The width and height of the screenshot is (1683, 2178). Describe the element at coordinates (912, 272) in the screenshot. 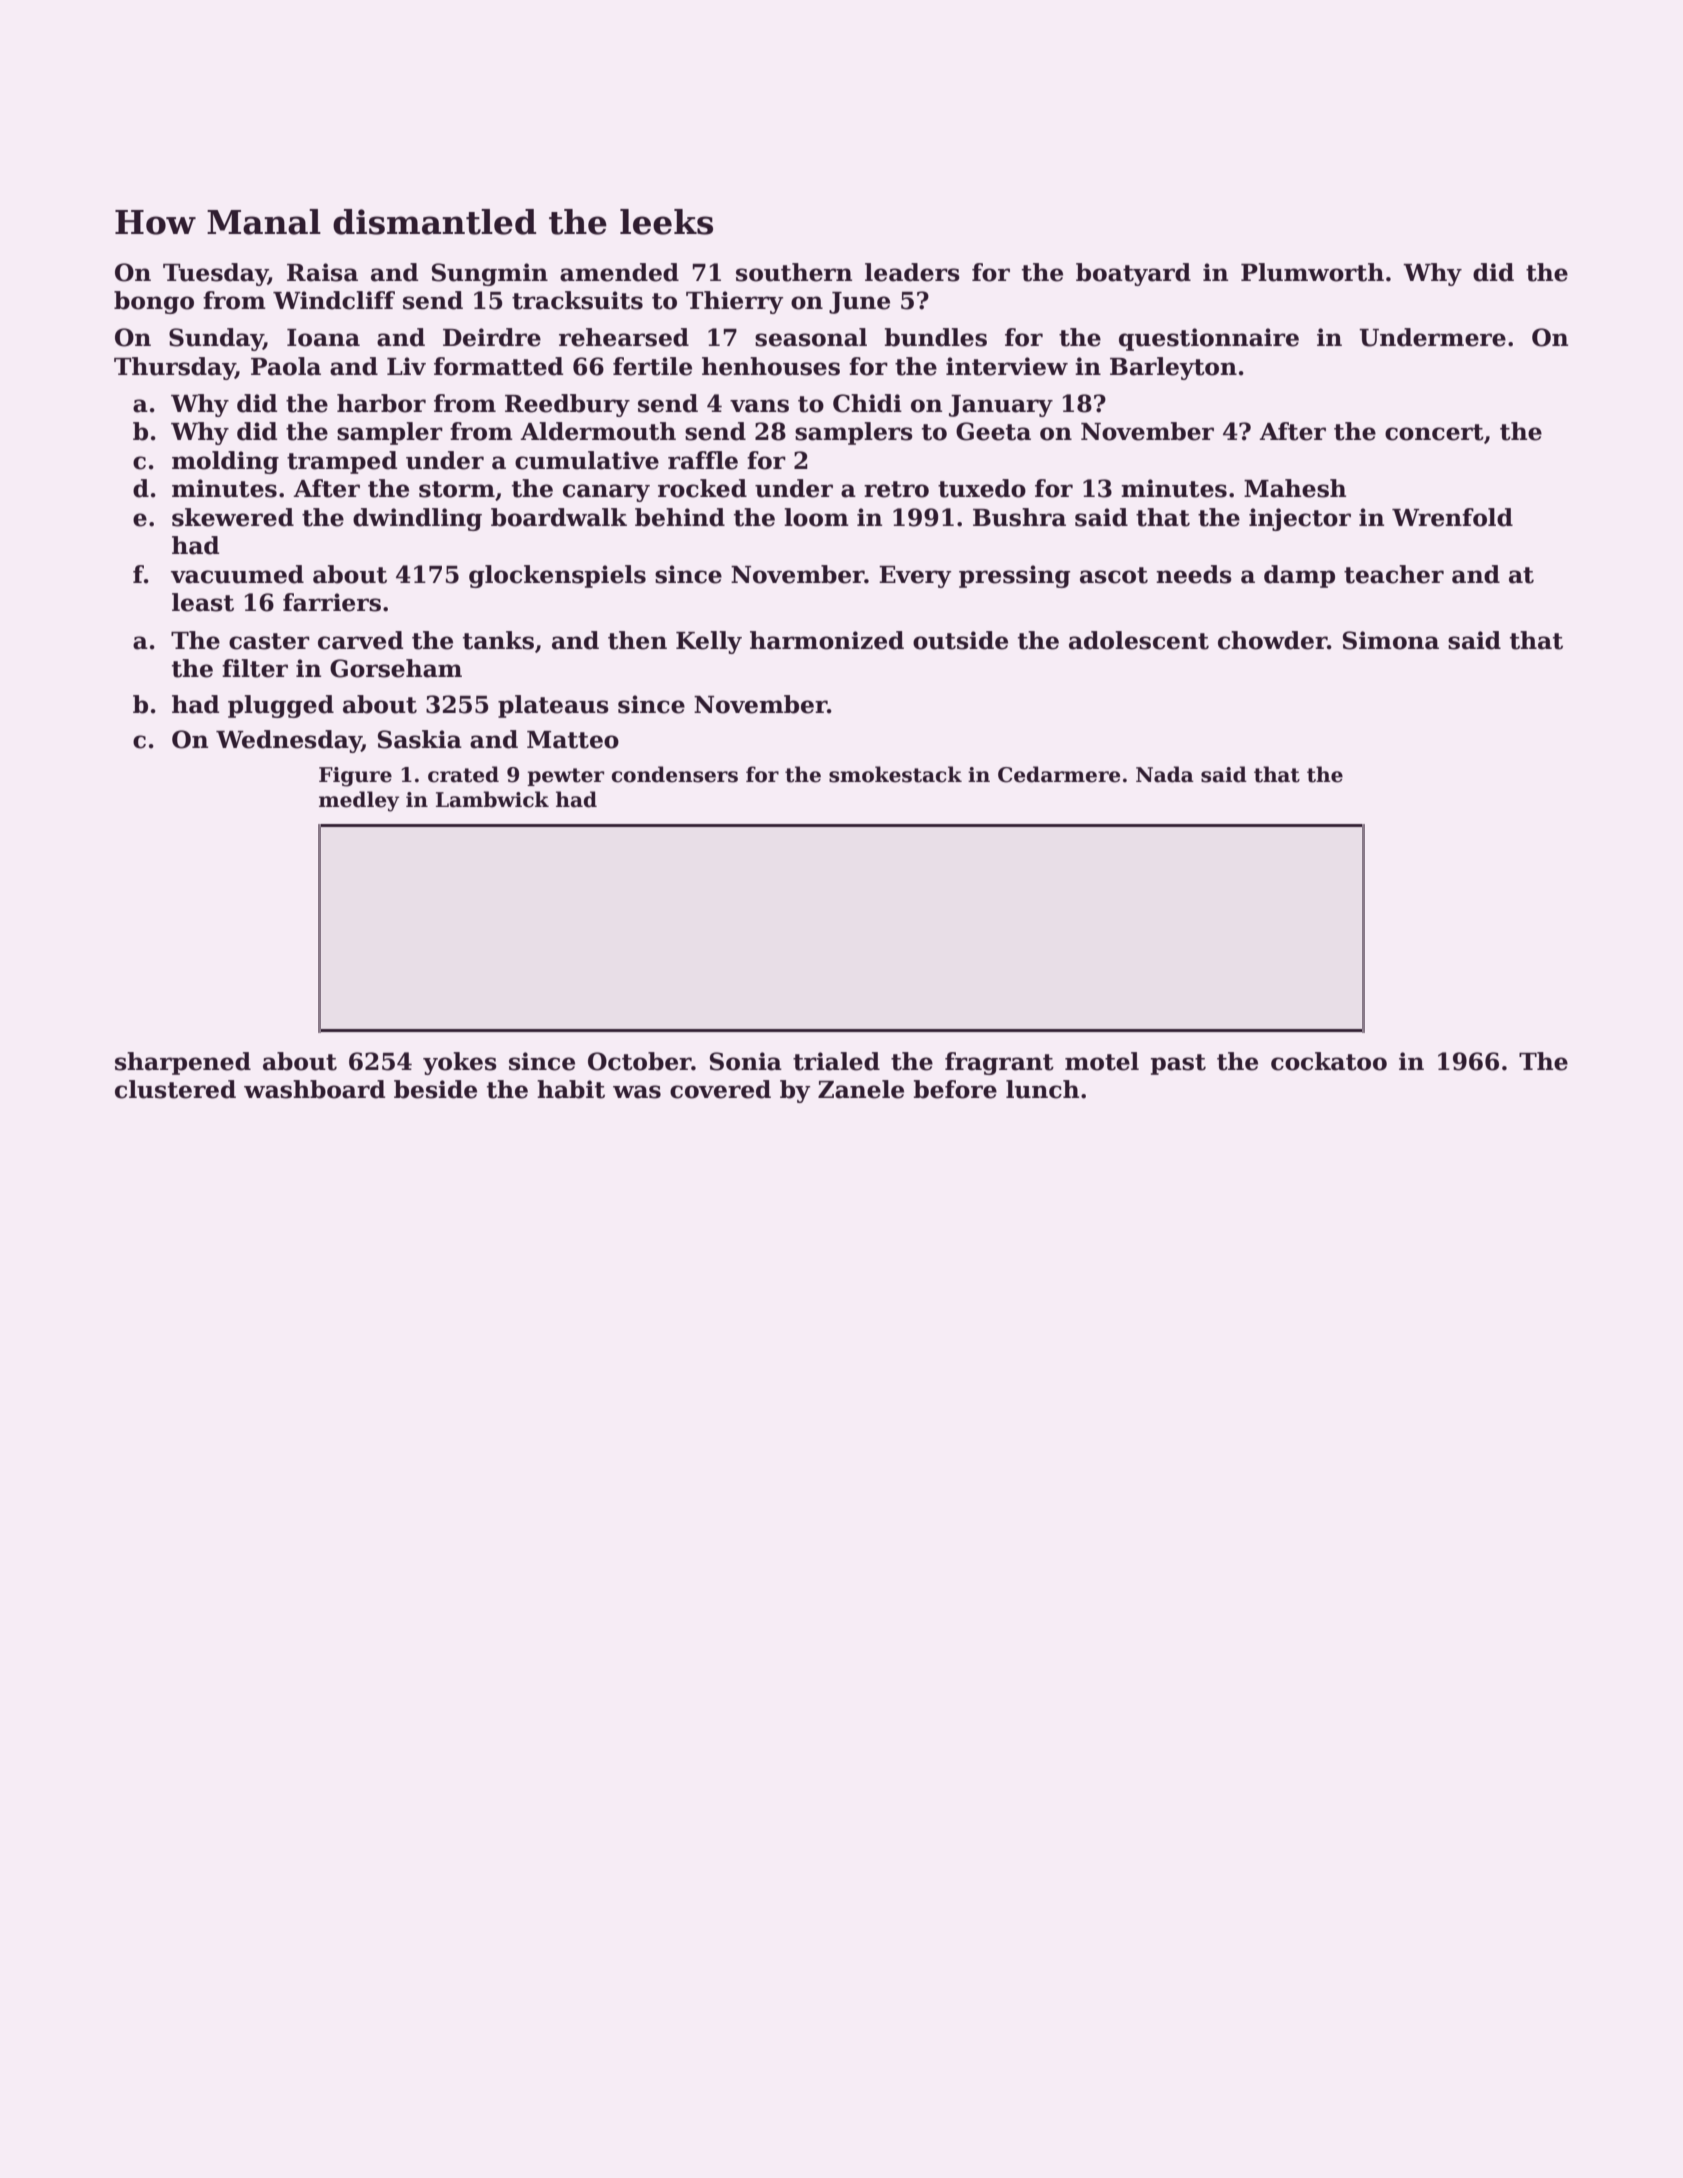

I see `leaders` at that location.
